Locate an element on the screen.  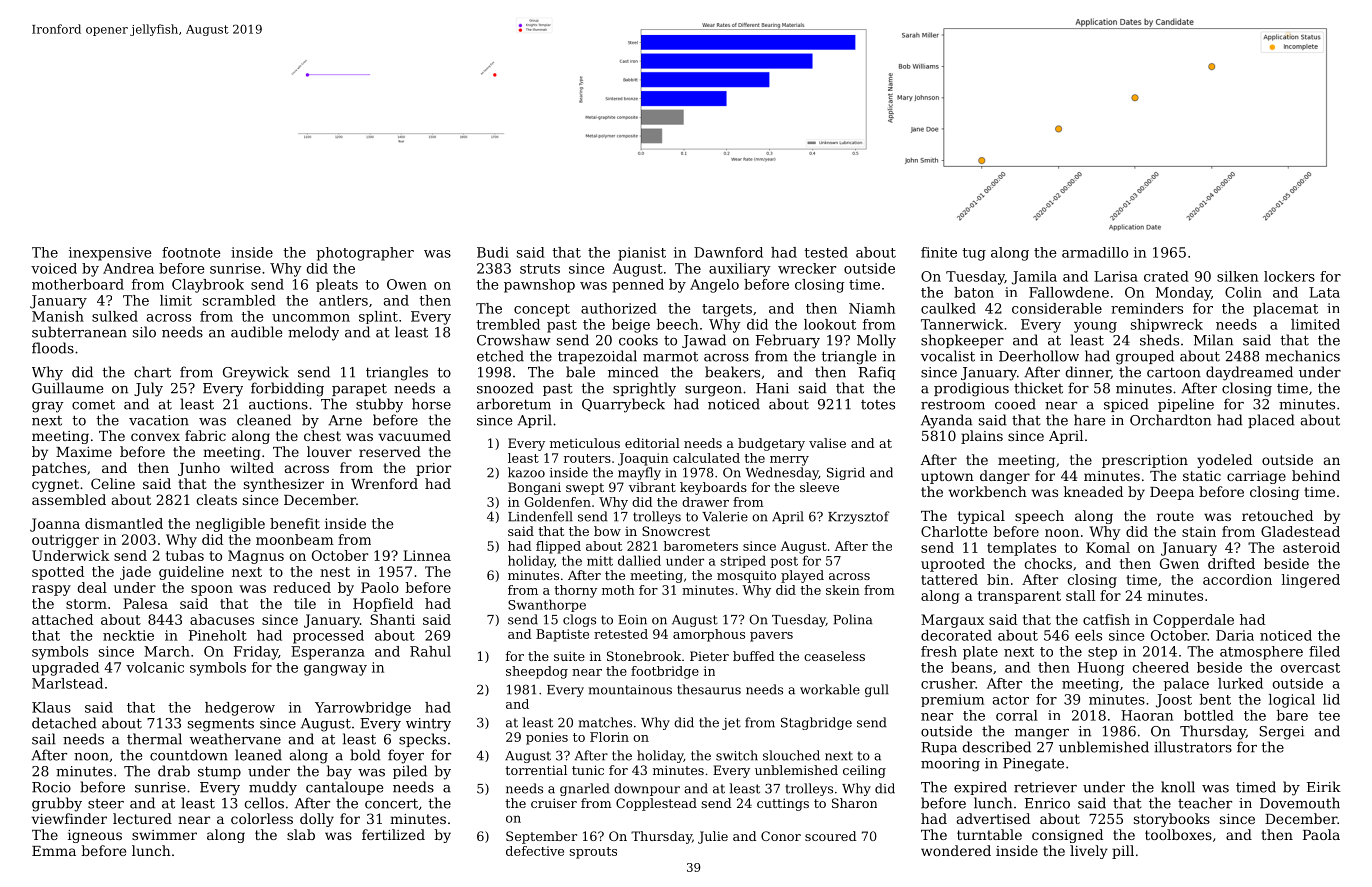
considerable is located at coordinates (1057, 308).
